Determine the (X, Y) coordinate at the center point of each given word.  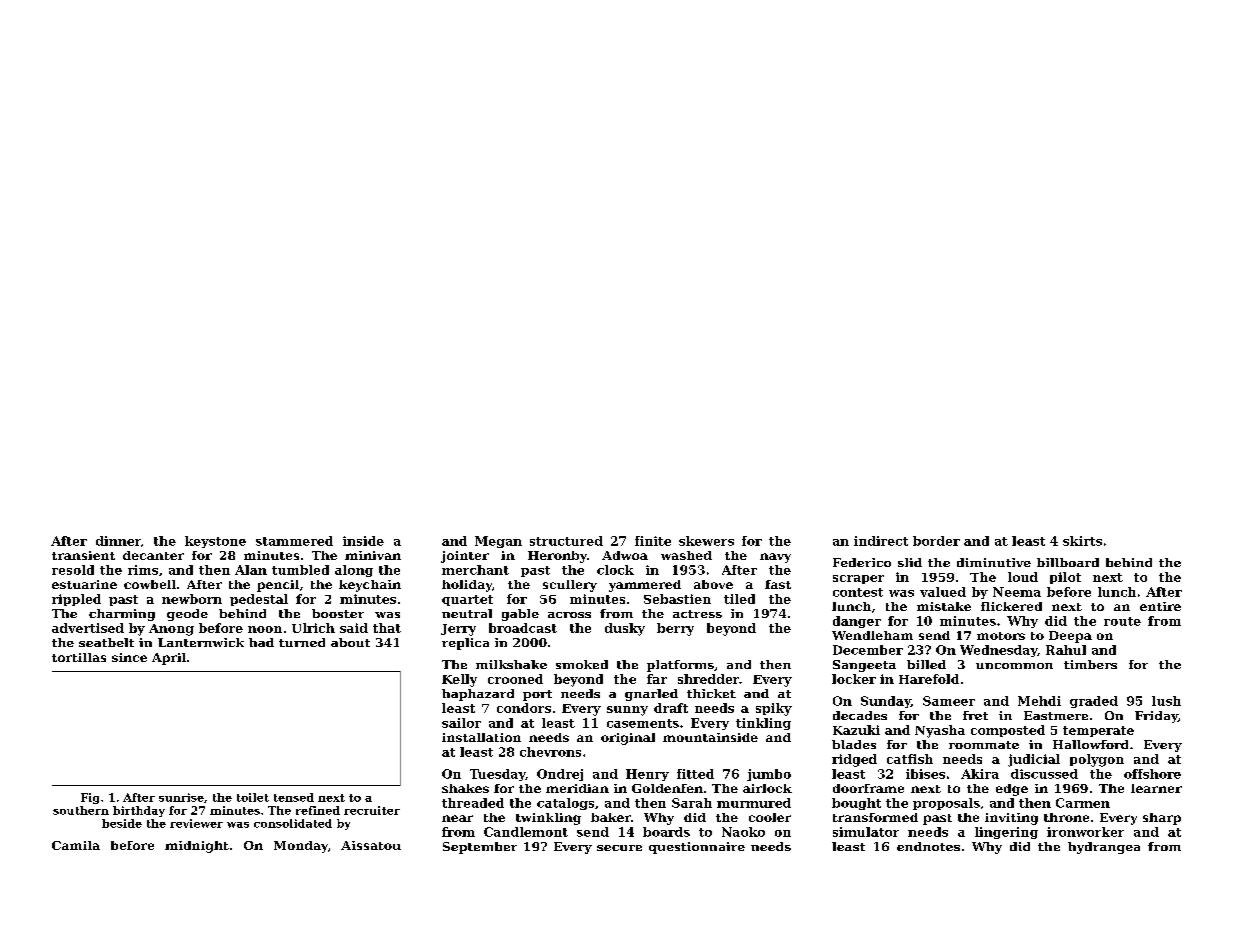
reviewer (196, 823)
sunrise (181, 797)
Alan (251, 570)
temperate (1098, 731)
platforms (680, 666)
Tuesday (497, 775)
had (261, 642)
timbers (1090, 664)
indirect (881, 541)
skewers (706, 541)
